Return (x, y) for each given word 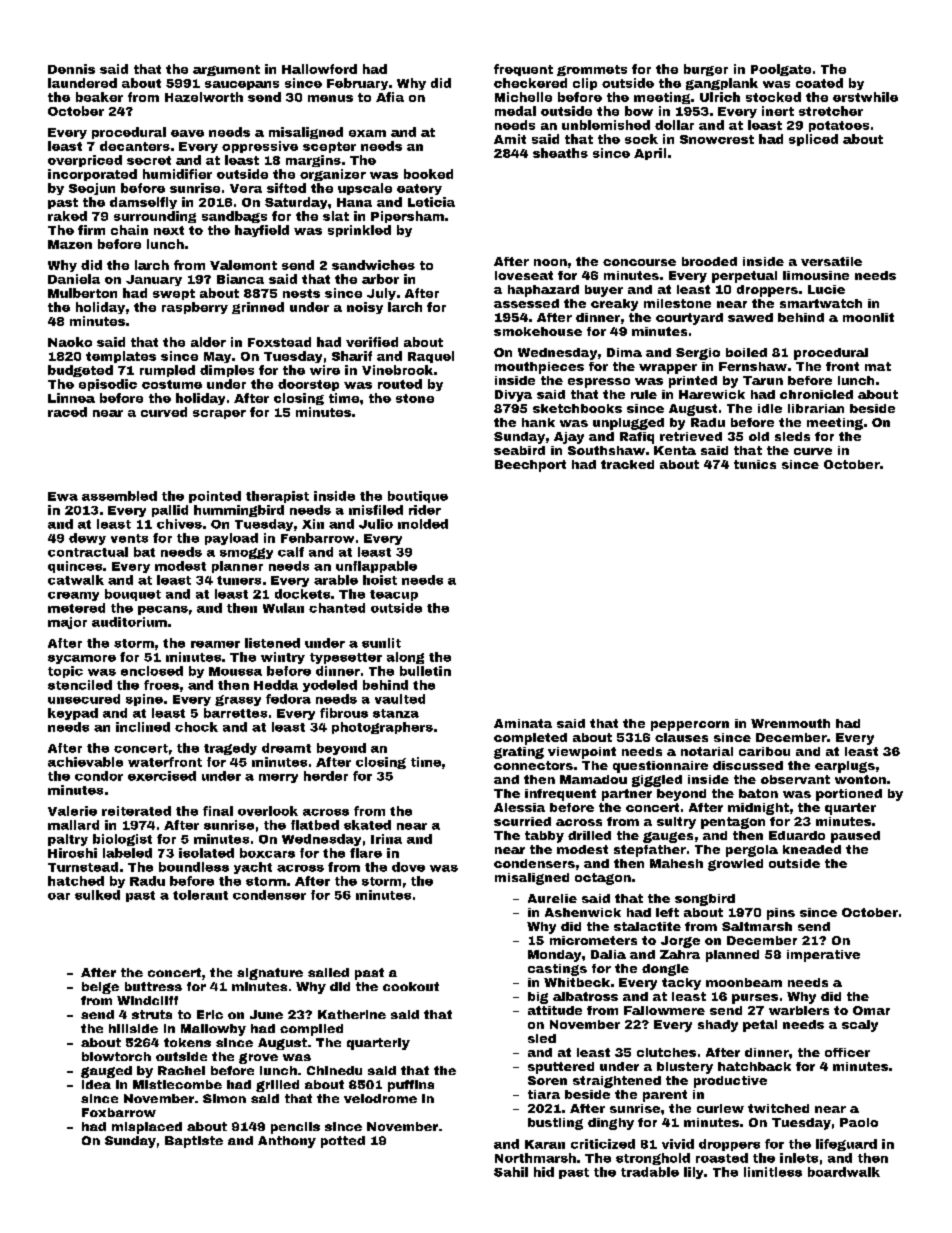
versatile (831, 261)
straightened (617, 1082)
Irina (386, 839)
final (218, 811)
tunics (755, 464)
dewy (87, 539)
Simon (224, 1098)
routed (400, 384)
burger (706, 70)
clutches (666, 1052)
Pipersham (407, 217)
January (154, 280)
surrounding (155, 217)
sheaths (560, 153)
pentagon (733, 823)
